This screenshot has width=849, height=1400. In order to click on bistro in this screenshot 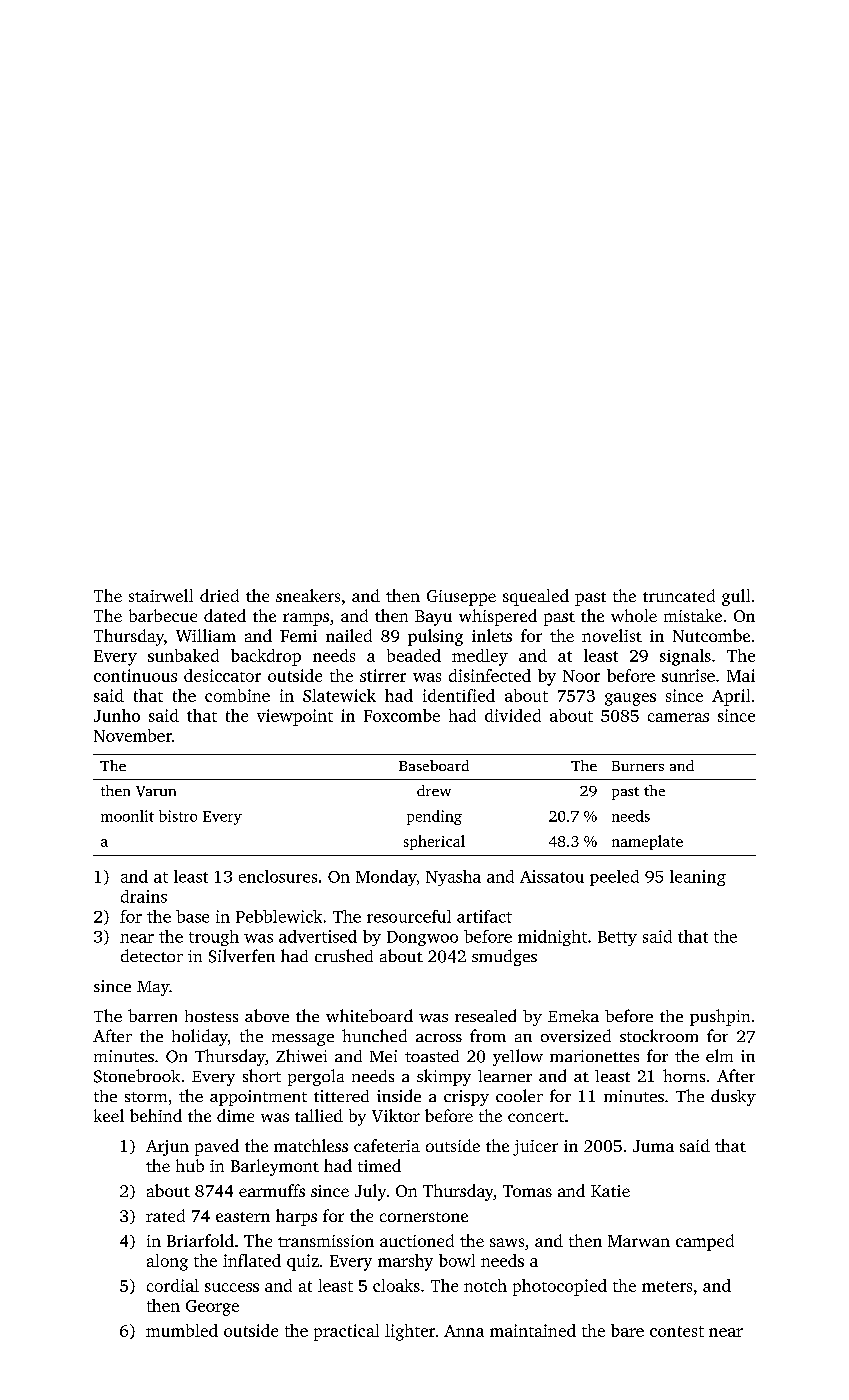, I will do `click(178, 816)`.
